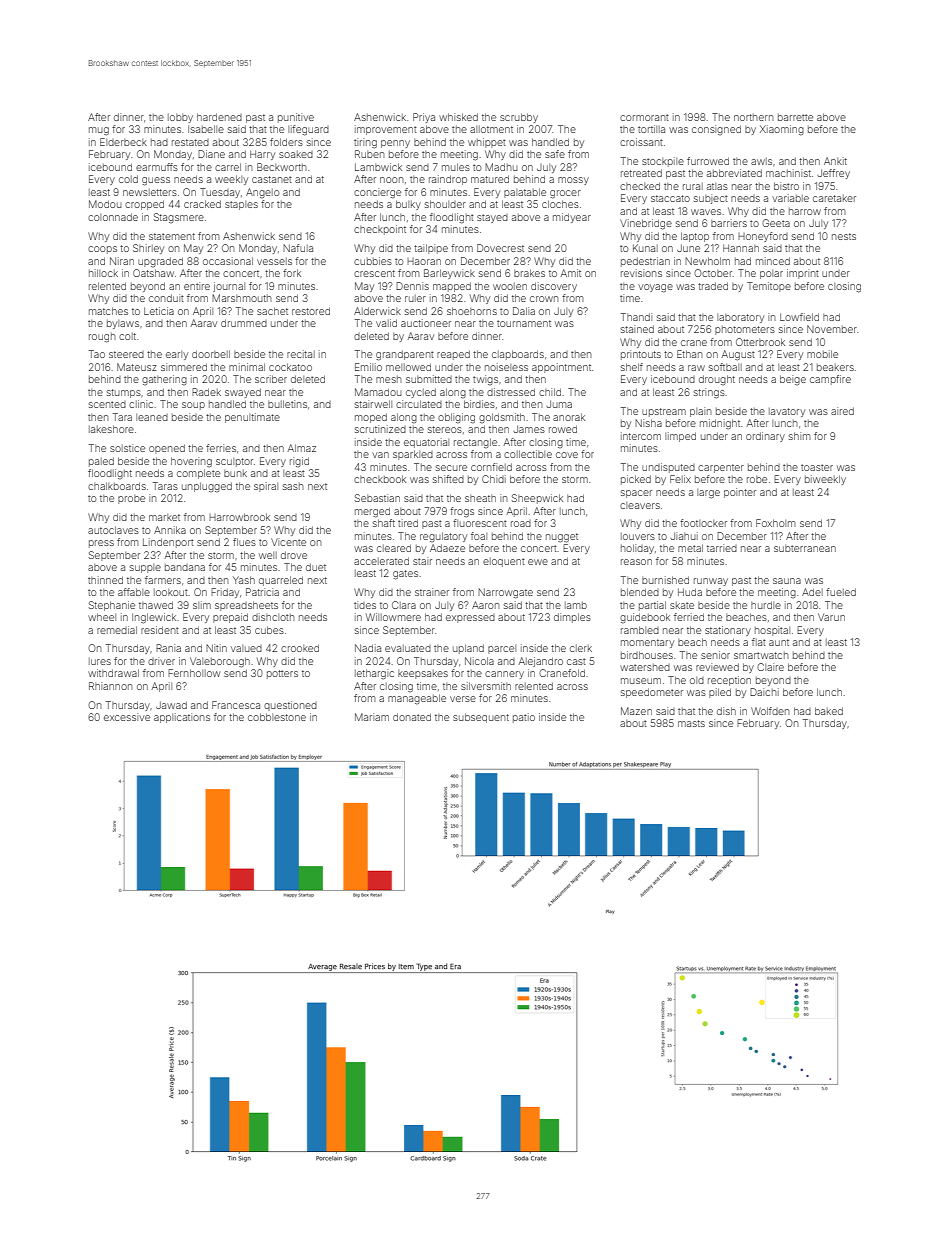 The image size is (952, 1233). Describe the element at coordinates (795, 117) in the document. I see `barrette` at that location.
